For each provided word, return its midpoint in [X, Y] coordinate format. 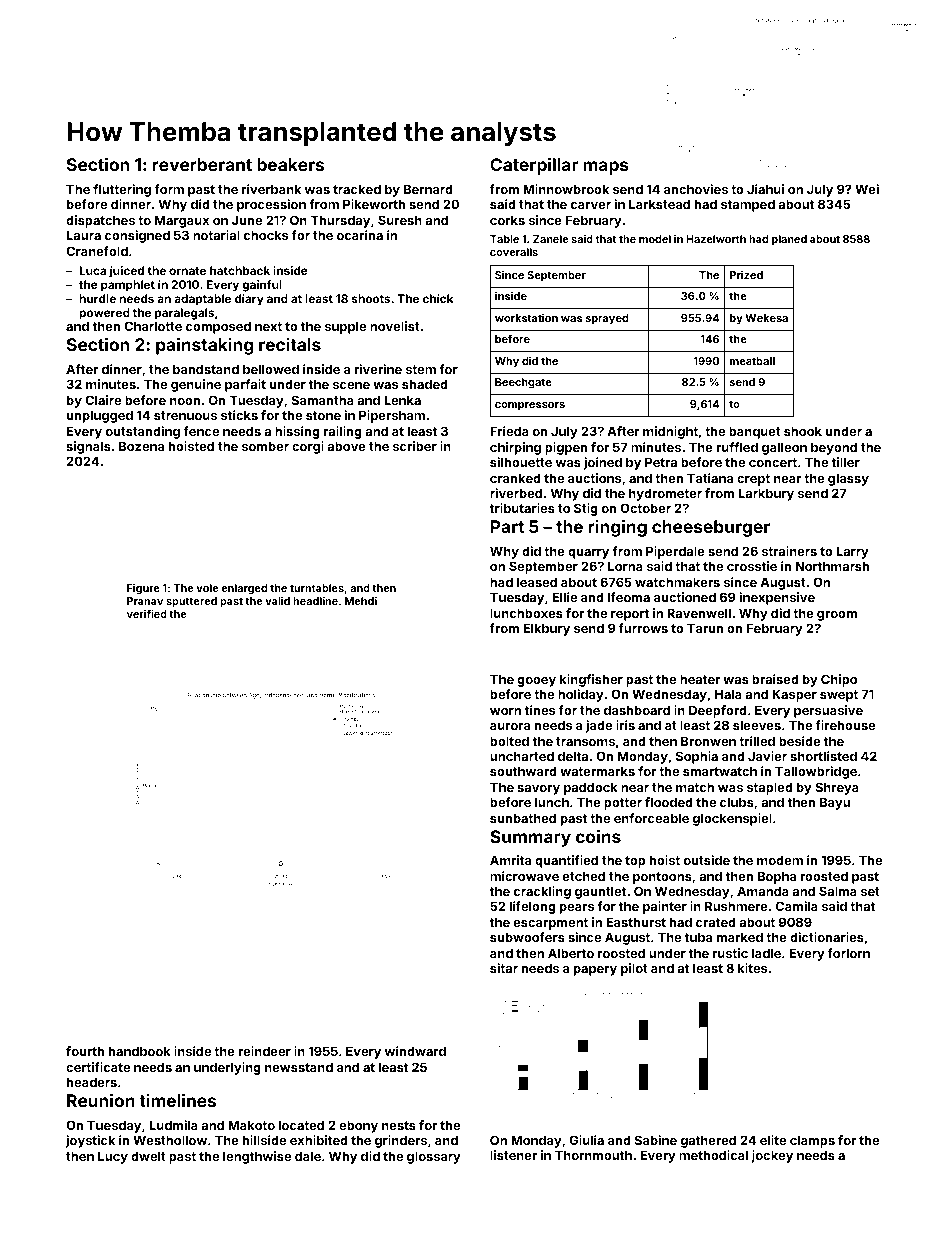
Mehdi [361, 601]
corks [507, 220]
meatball [752, 361]
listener [513, 1155]
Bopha [777, 877]
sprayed [607, 319]
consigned [137, 236]
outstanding [143, 432]
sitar [504, 968]
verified [147, 614]
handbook [140, 1051]
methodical [713, 1155]
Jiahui [765, 189]
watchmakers [677, 582]
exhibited [319, 1140]
